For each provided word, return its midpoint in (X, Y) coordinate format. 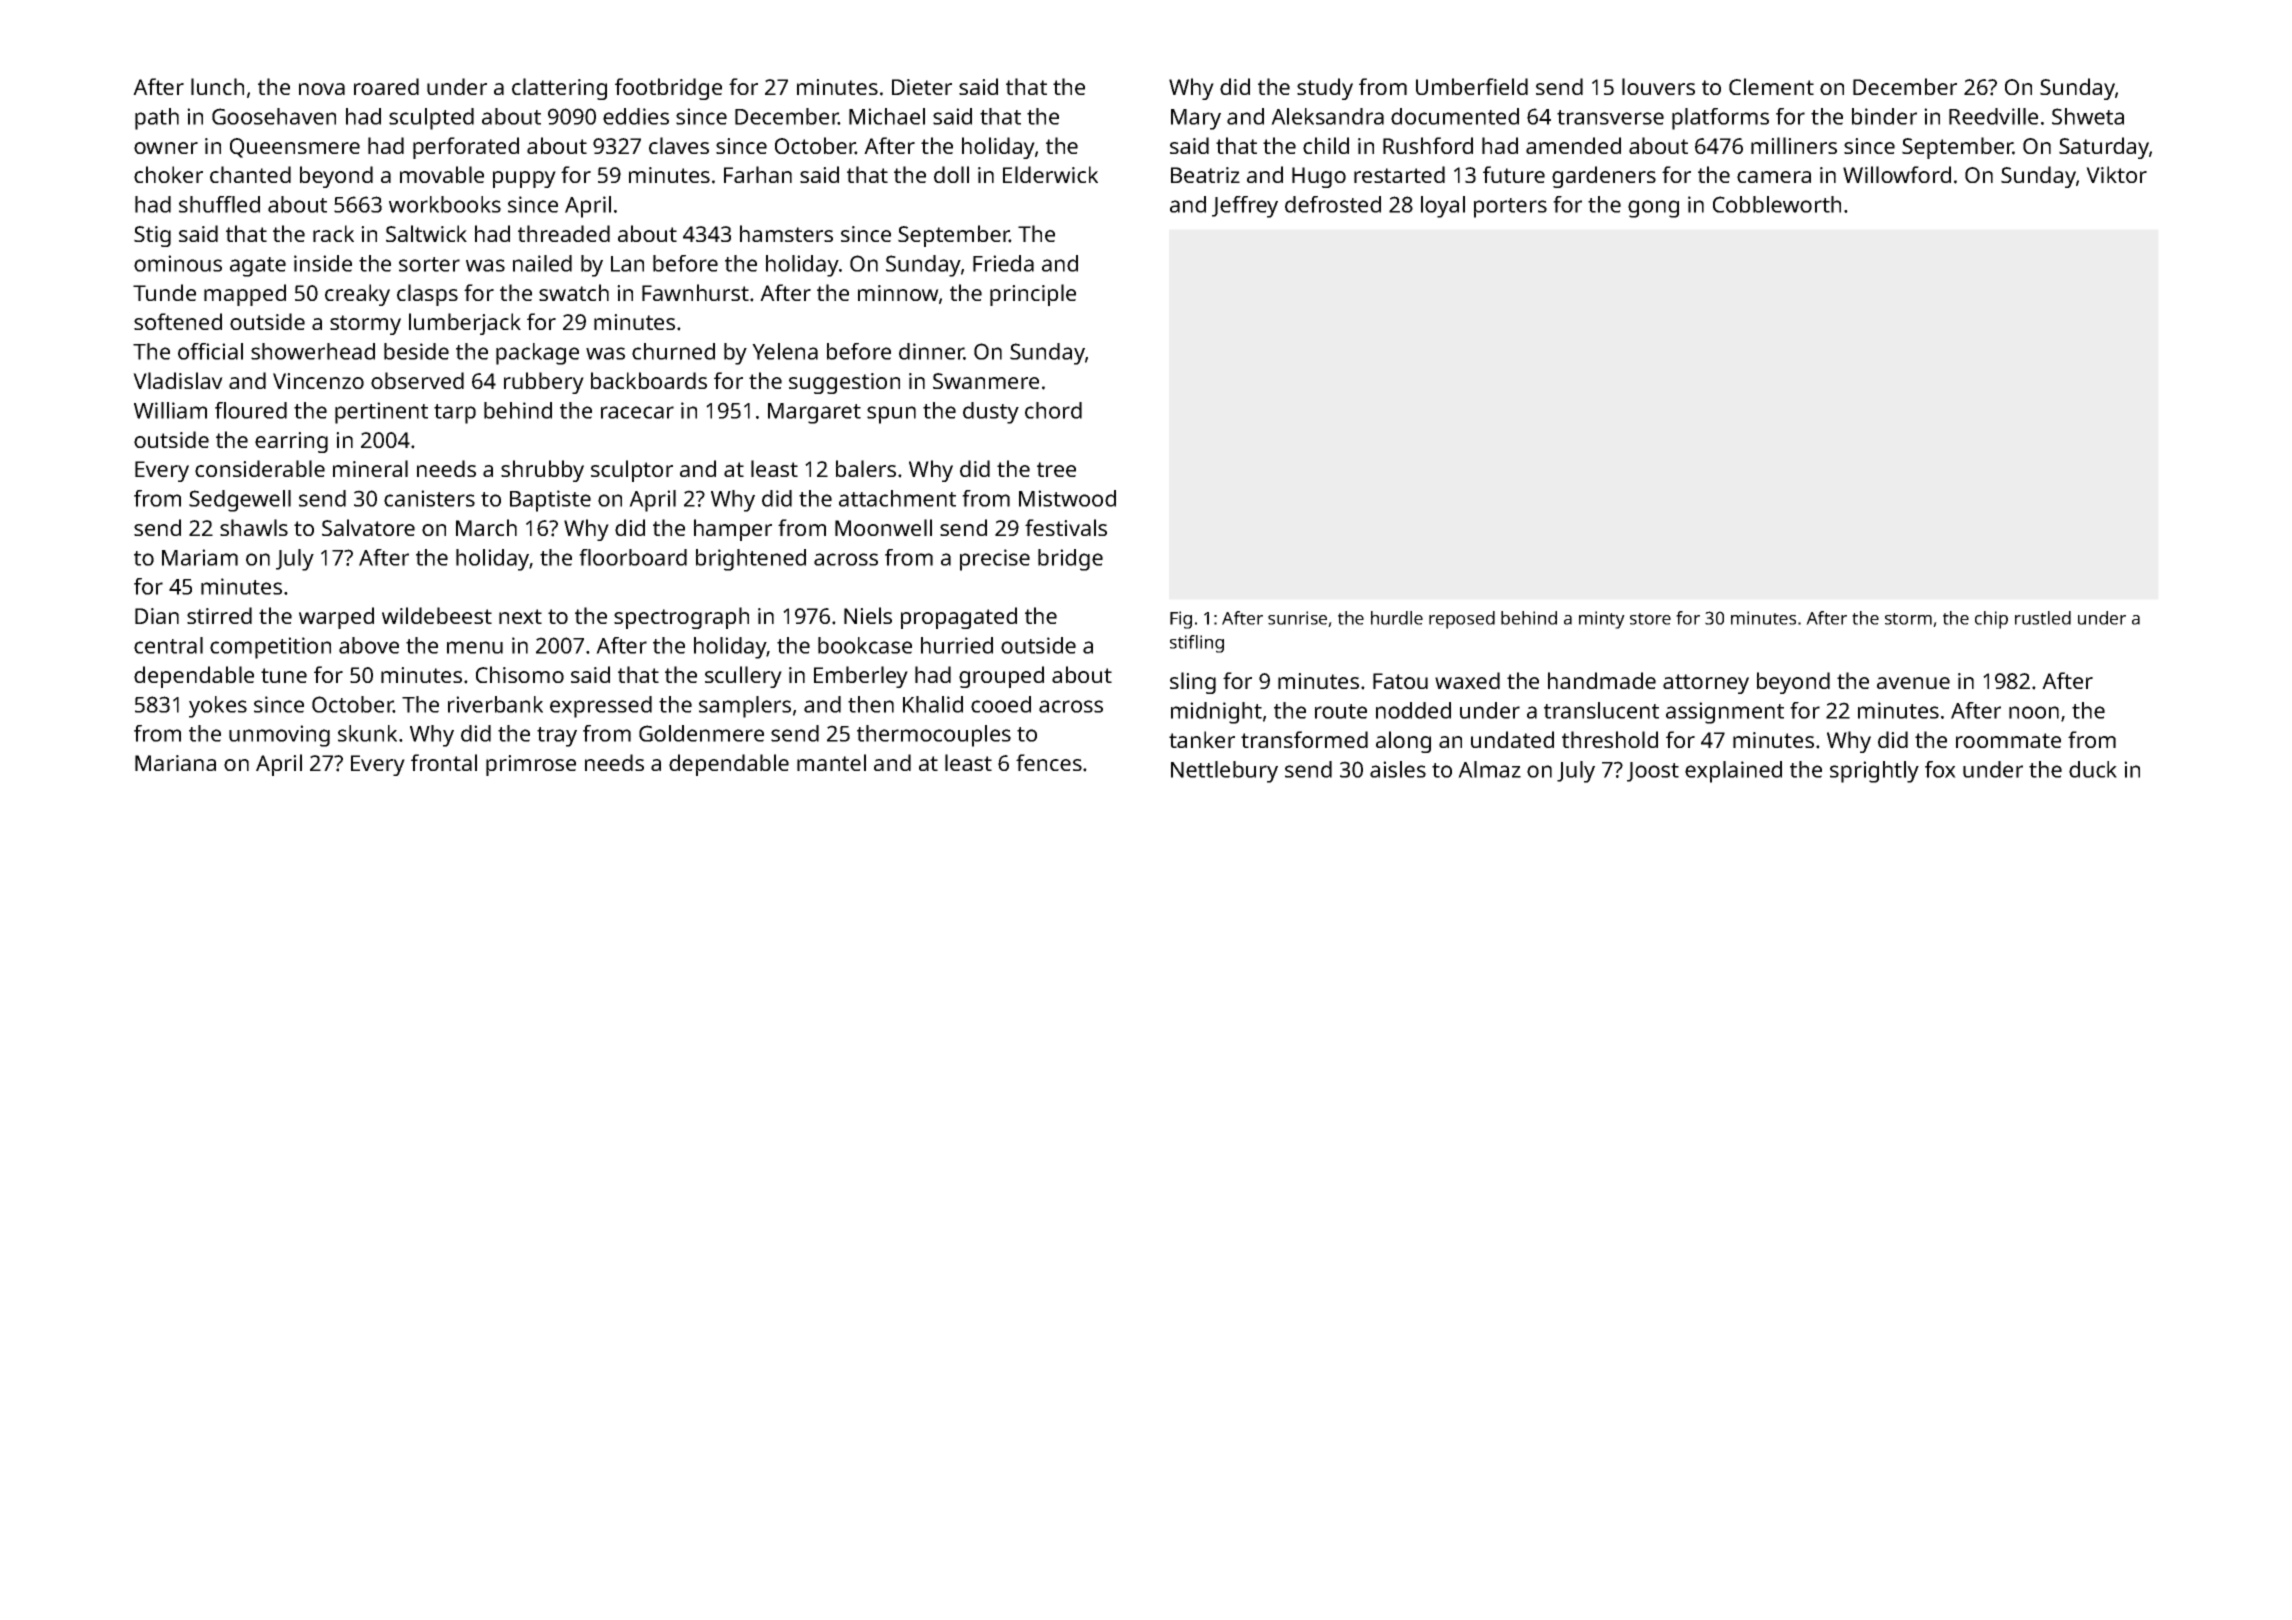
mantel (831, 762)
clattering (559, 89)
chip (1991, 620)
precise (995, 560)
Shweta (2088, 116)
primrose (531, 765)
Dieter (922, 87)
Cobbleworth (1777, 204)
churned (673, 351)
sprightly (1874, 772)
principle (1033, 295)
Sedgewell (240, 501)
